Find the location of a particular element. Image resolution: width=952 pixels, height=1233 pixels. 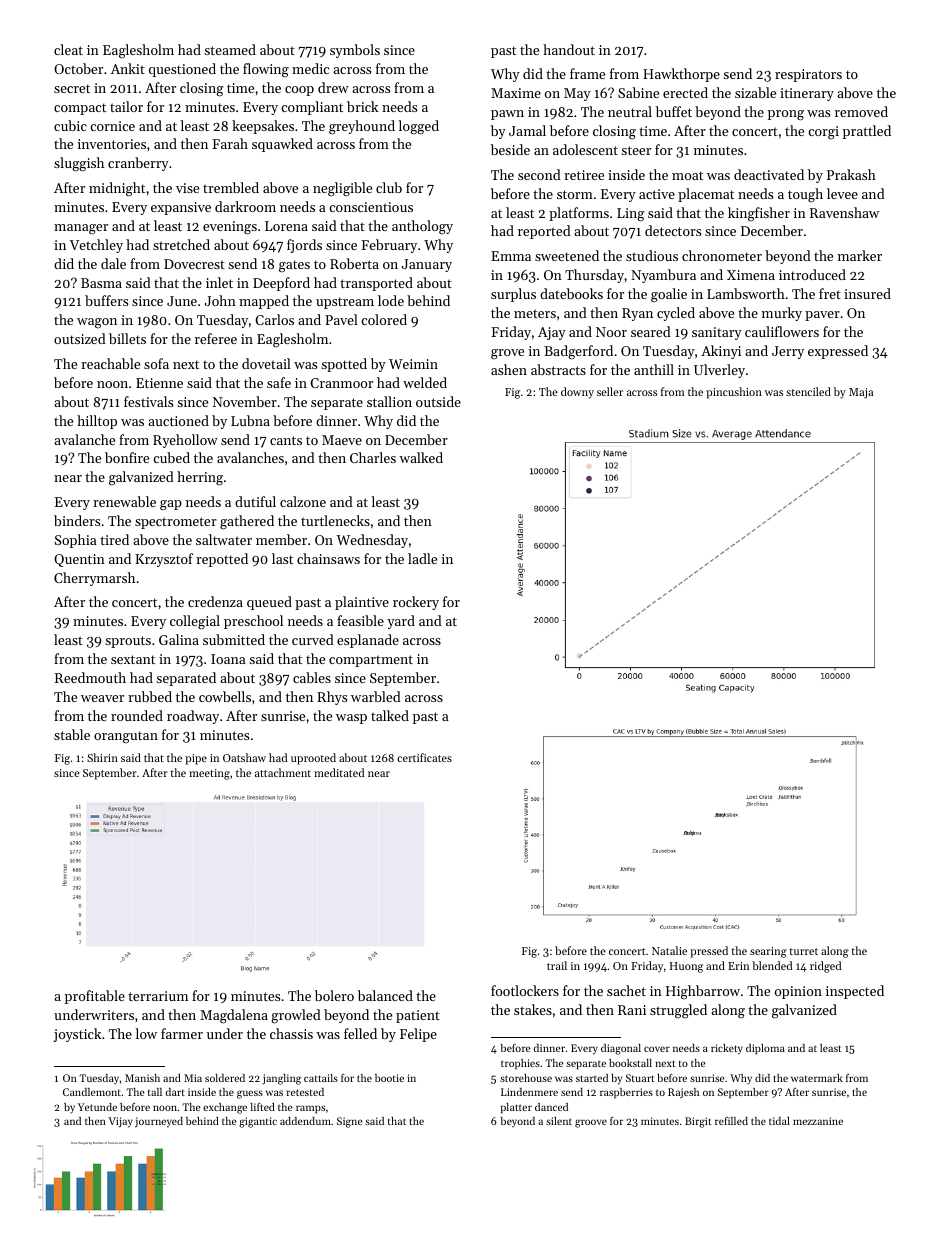

trail is located at coordinates (557, 965).
